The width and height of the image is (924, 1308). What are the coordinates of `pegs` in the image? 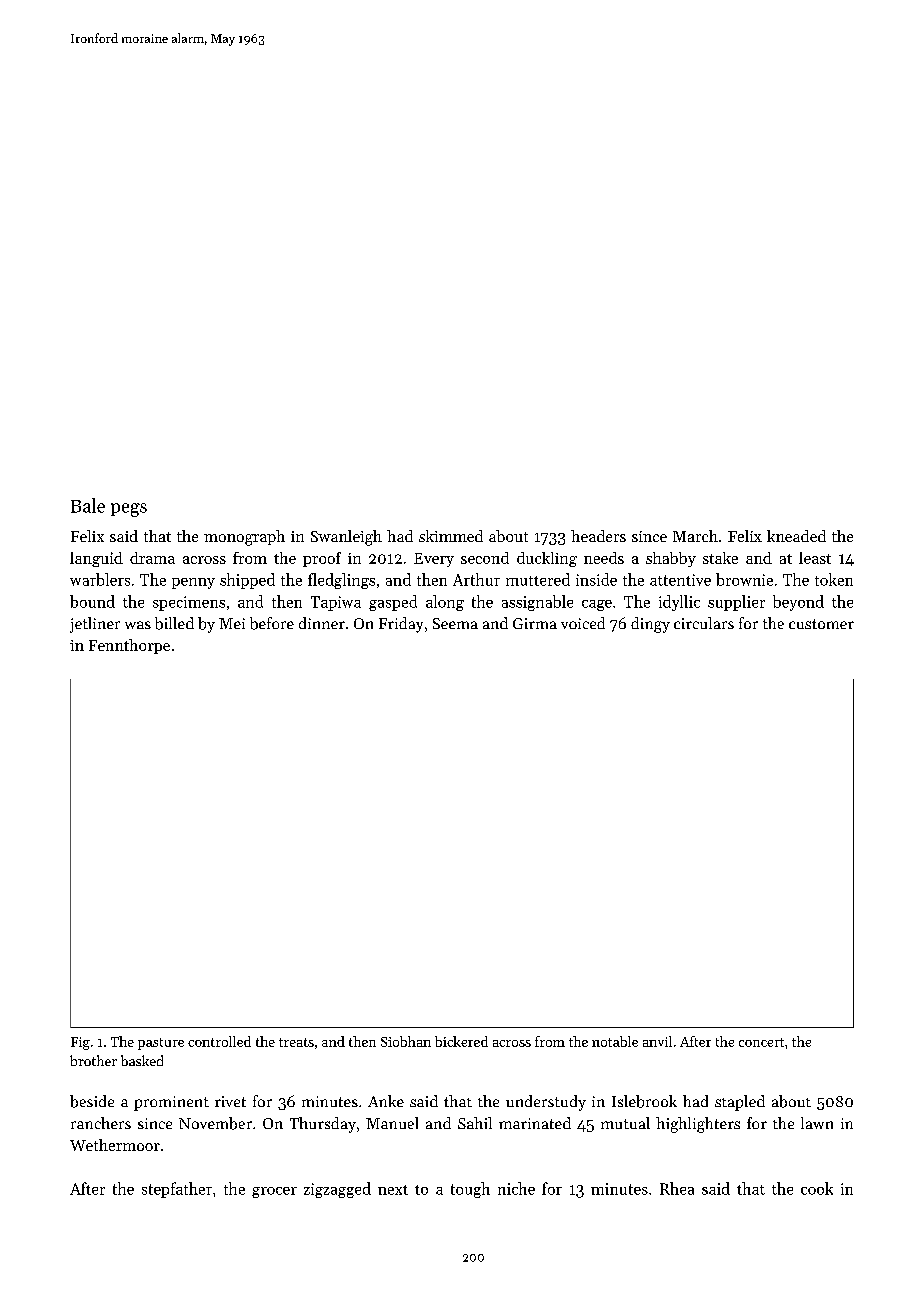 It's located at (129, 510).
